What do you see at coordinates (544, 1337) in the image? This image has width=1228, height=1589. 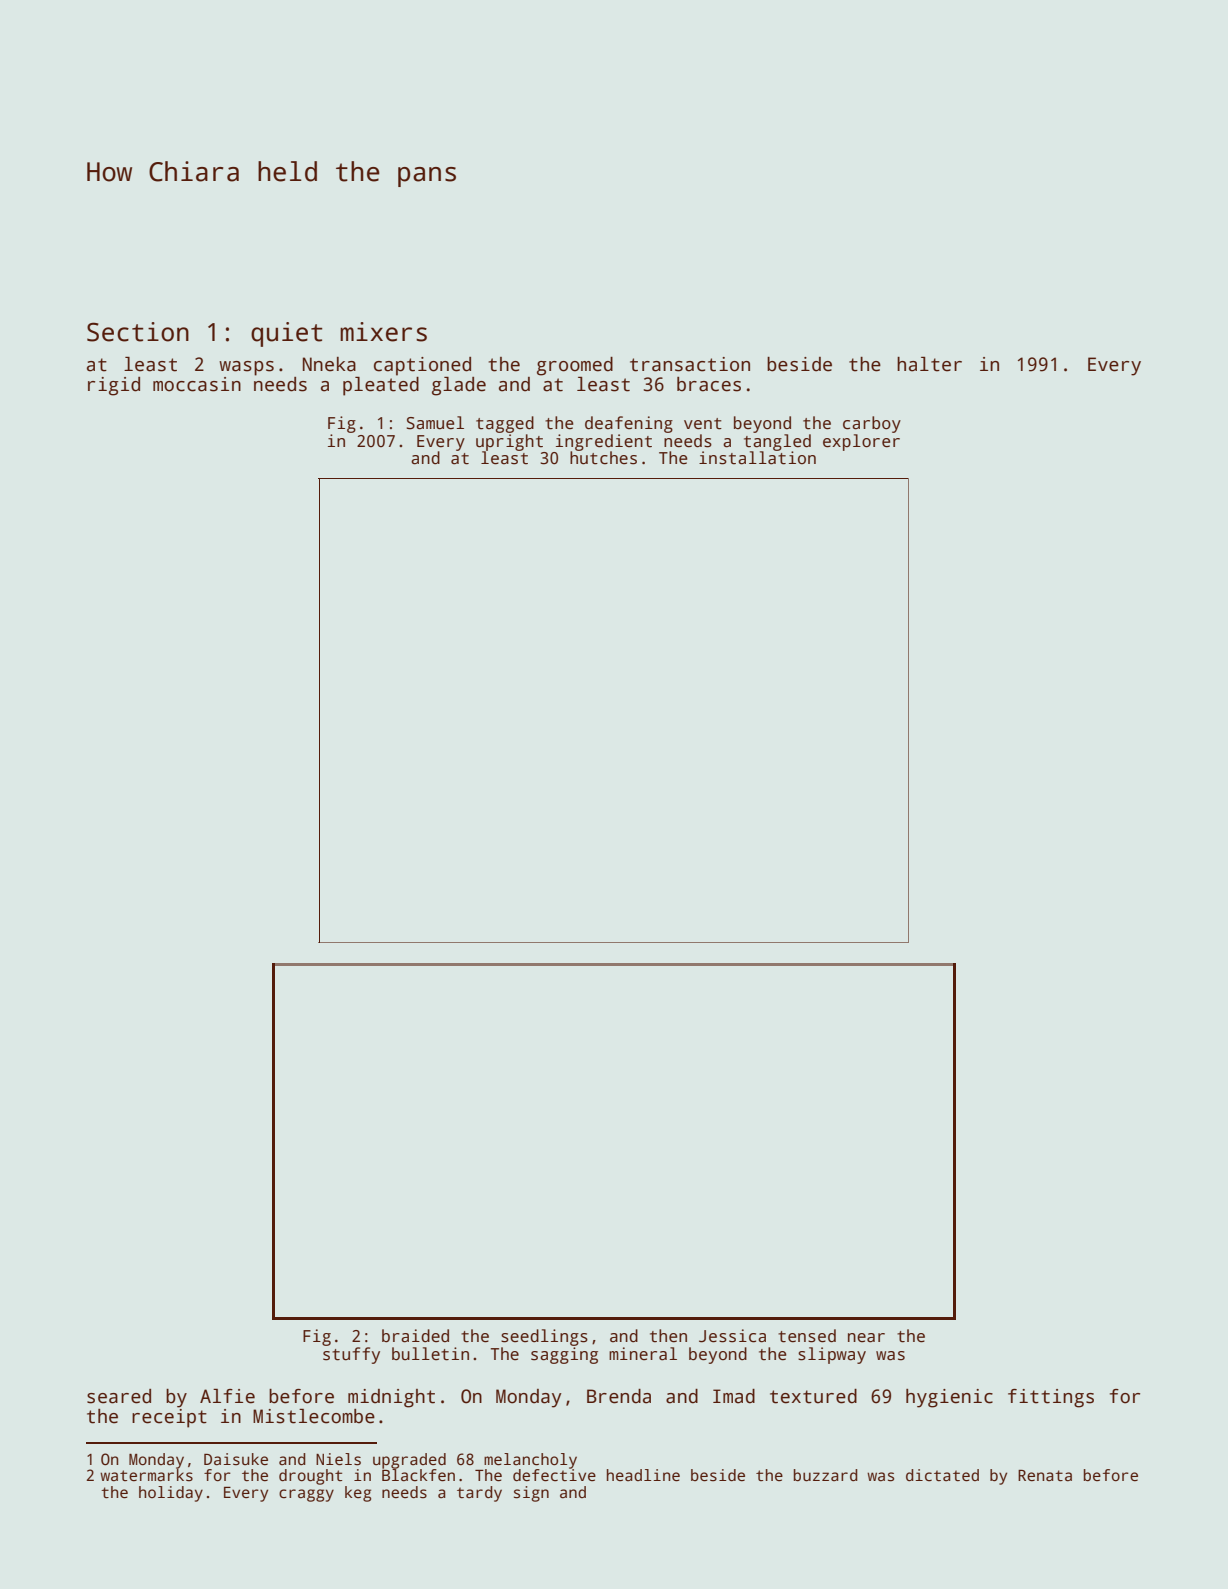 I see `seedlings` at bounding box center [544, 1337].
